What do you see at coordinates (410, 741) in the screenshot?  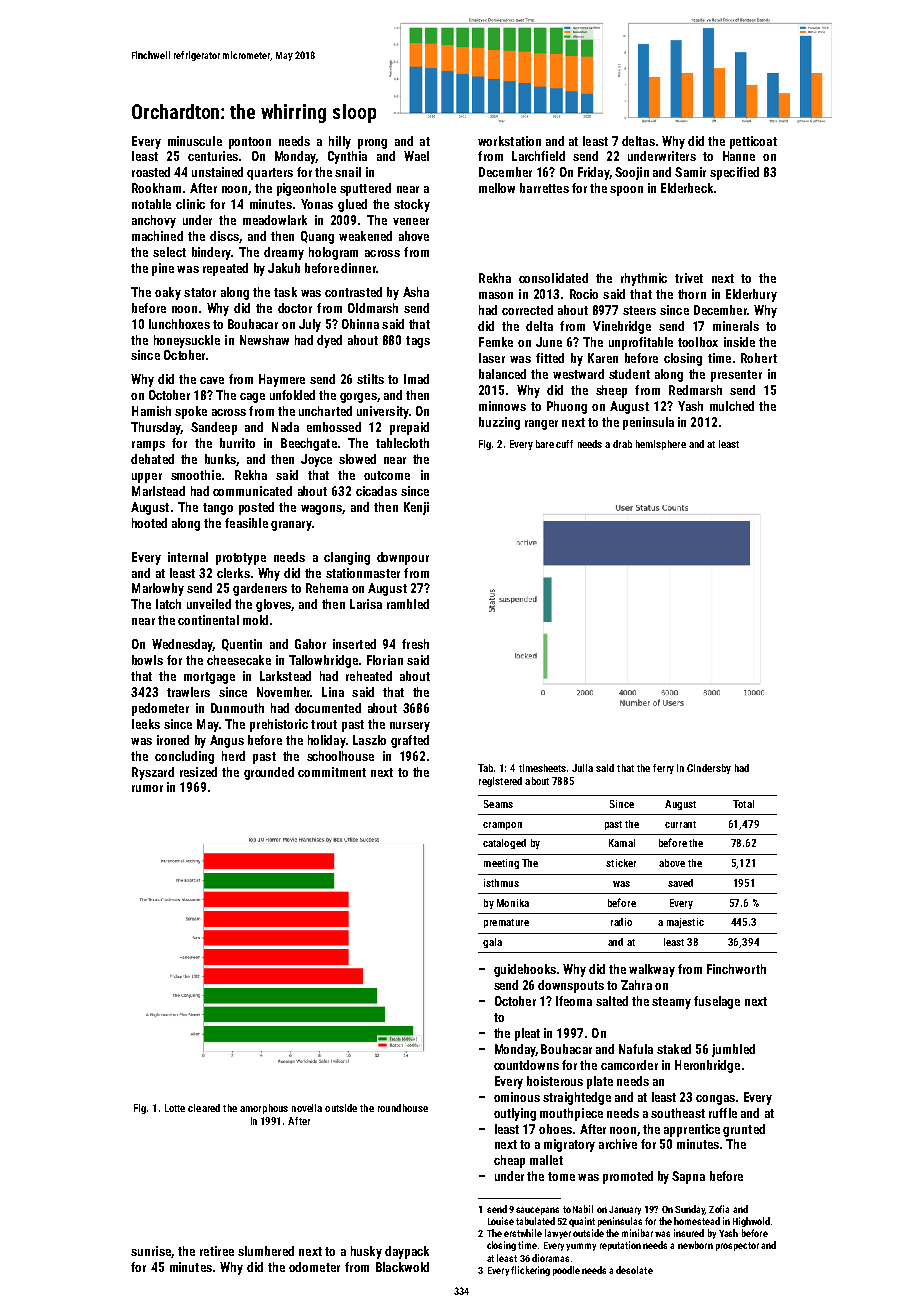 I see `grafted` at bounding box center [410, 741].
